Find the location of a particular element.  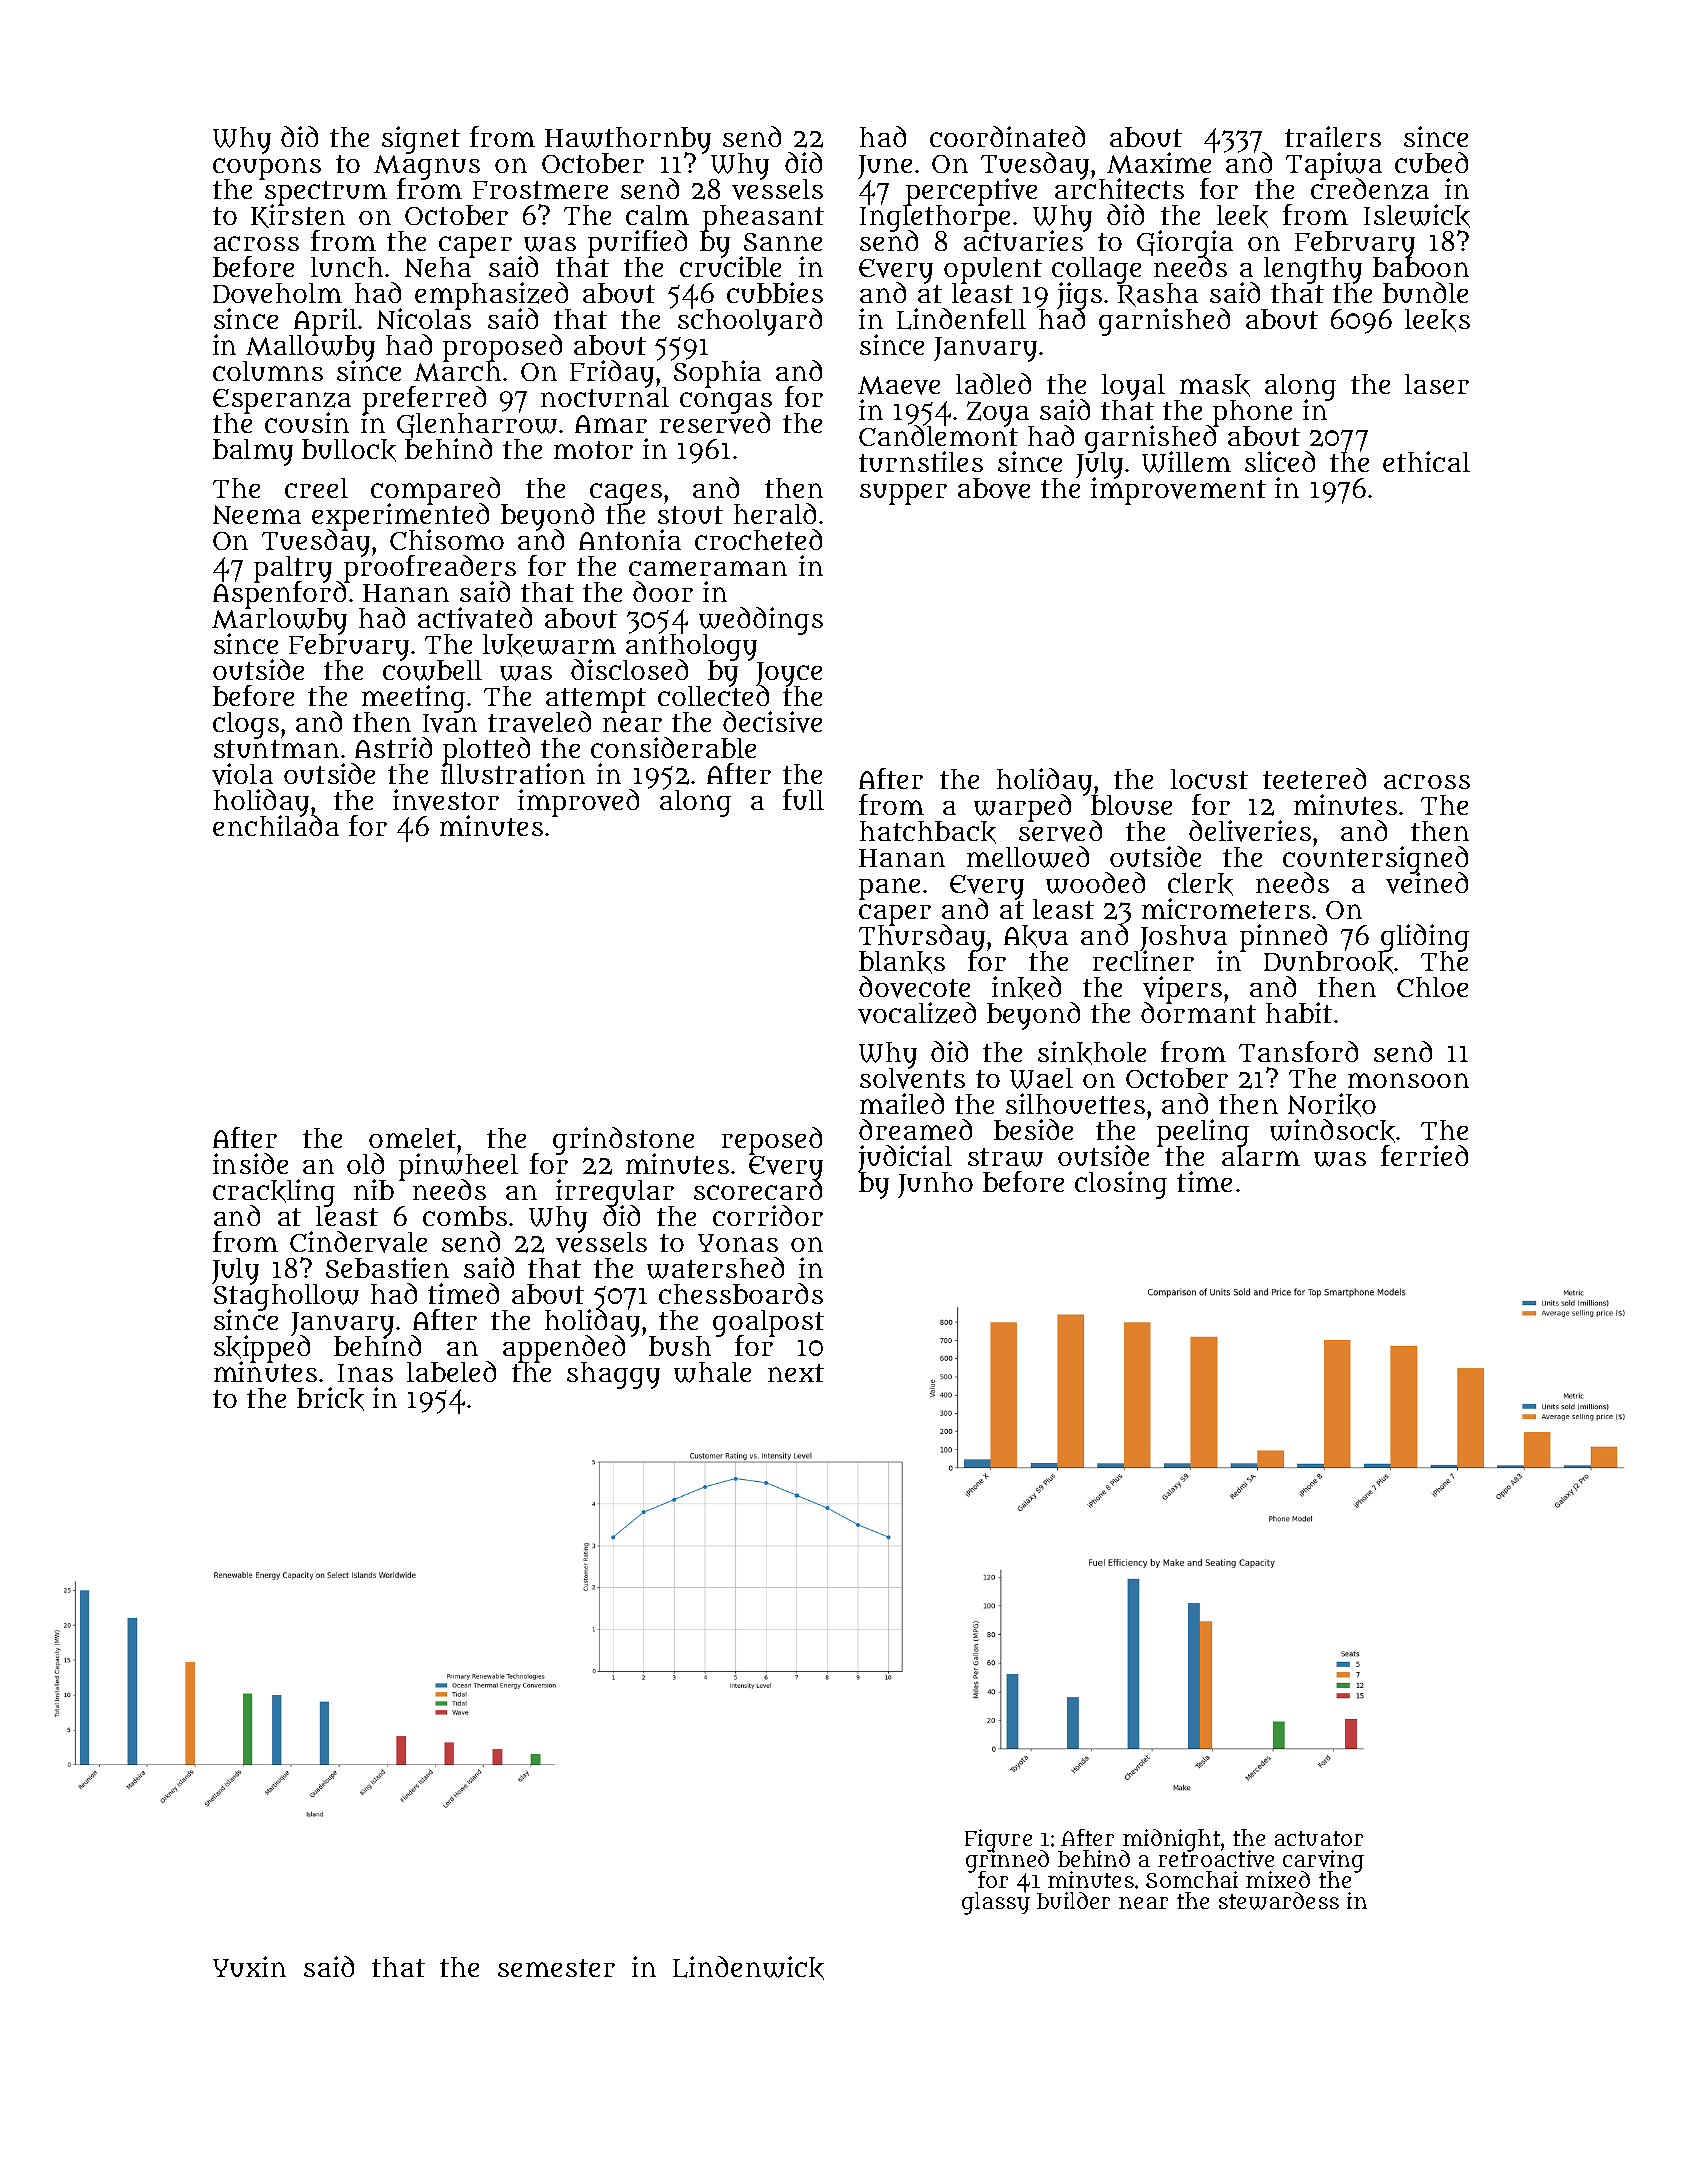

Lindenfell is located at coordinates (961, 319).
